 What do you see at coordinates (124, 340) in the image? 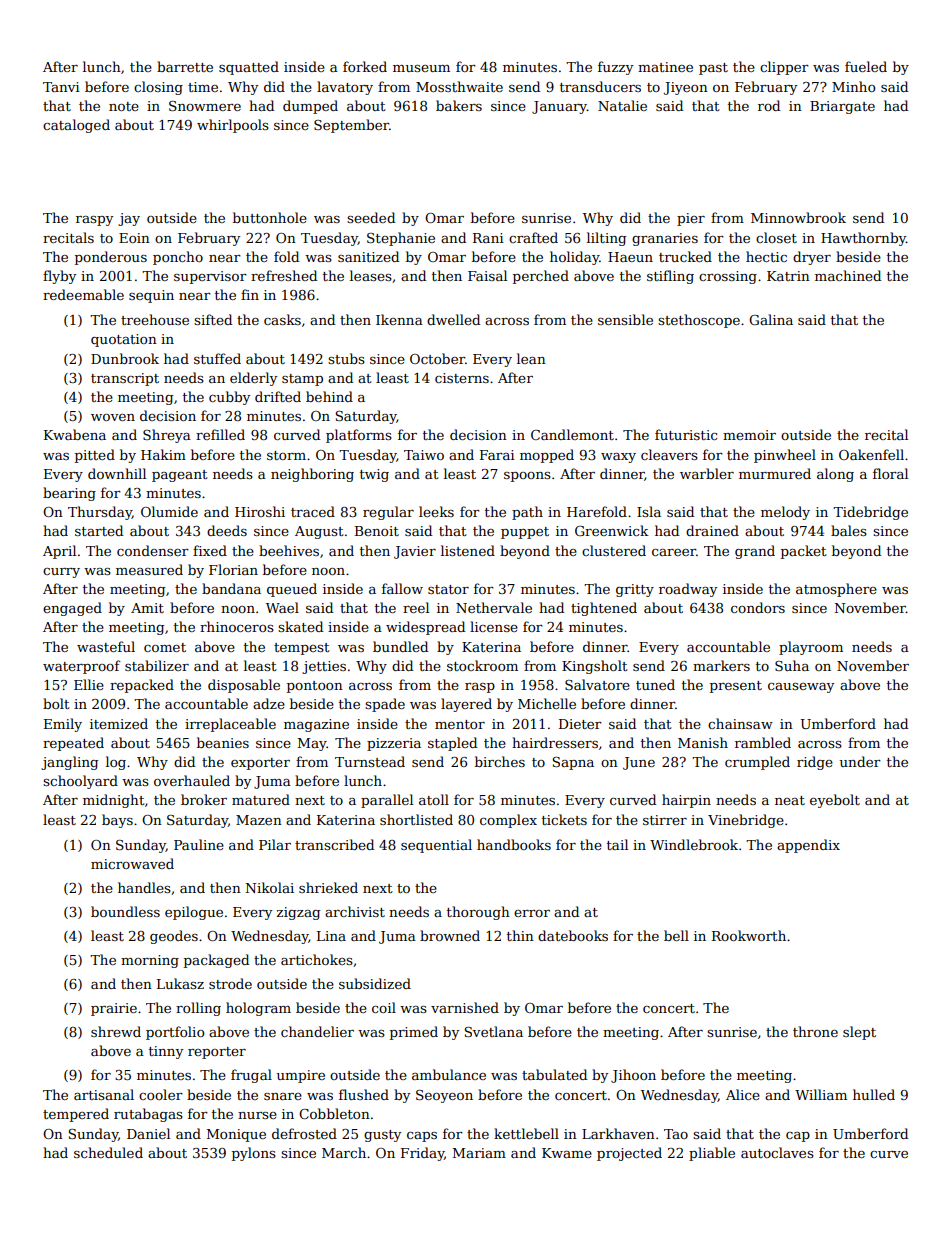
I see `quotation` at bounding box center [124, 340].
